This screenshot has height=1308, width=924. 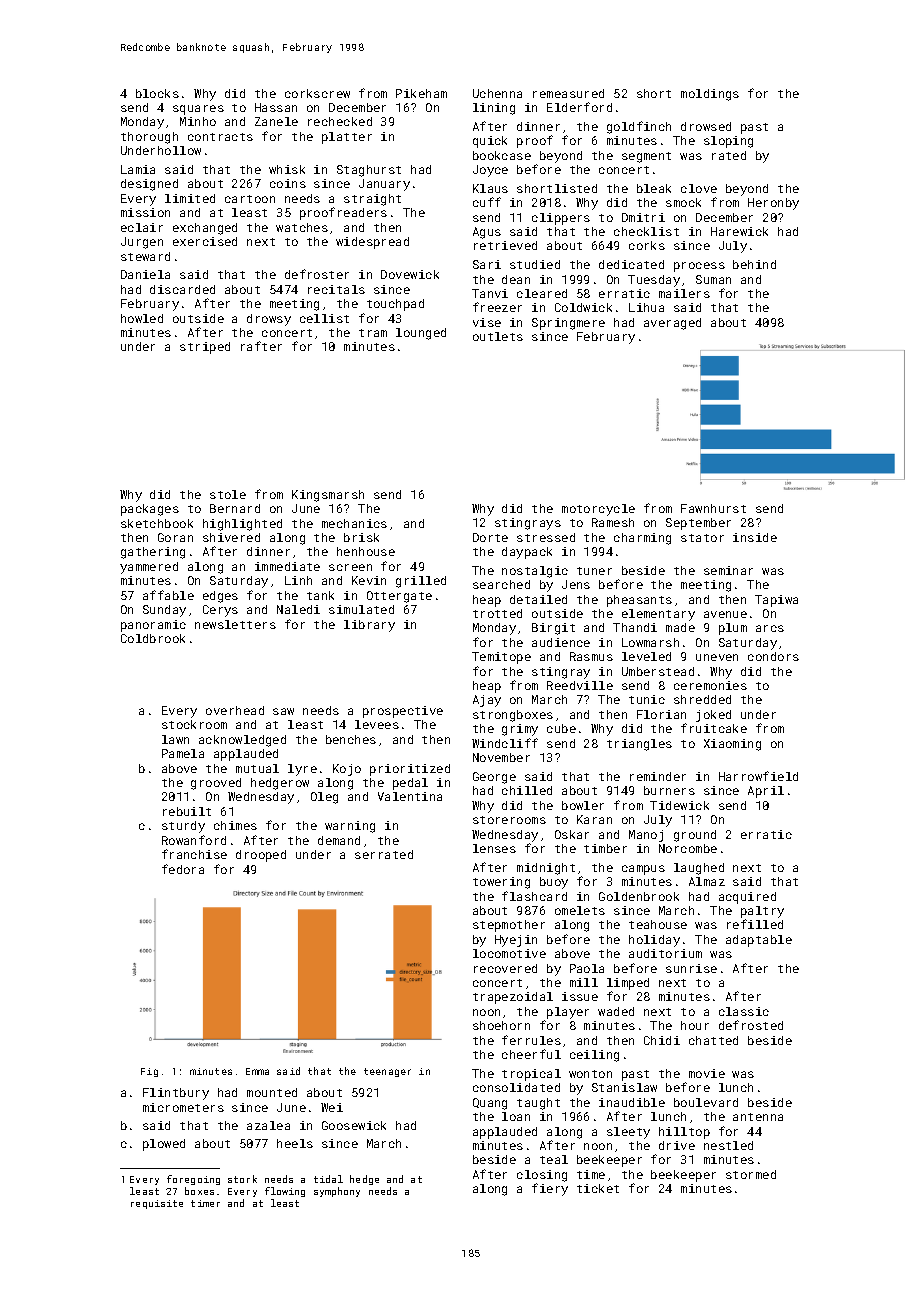 What do you see at coordinates (568, 93) in the screenshot?
I see `remeasured` at bounding box center [568, 93].
